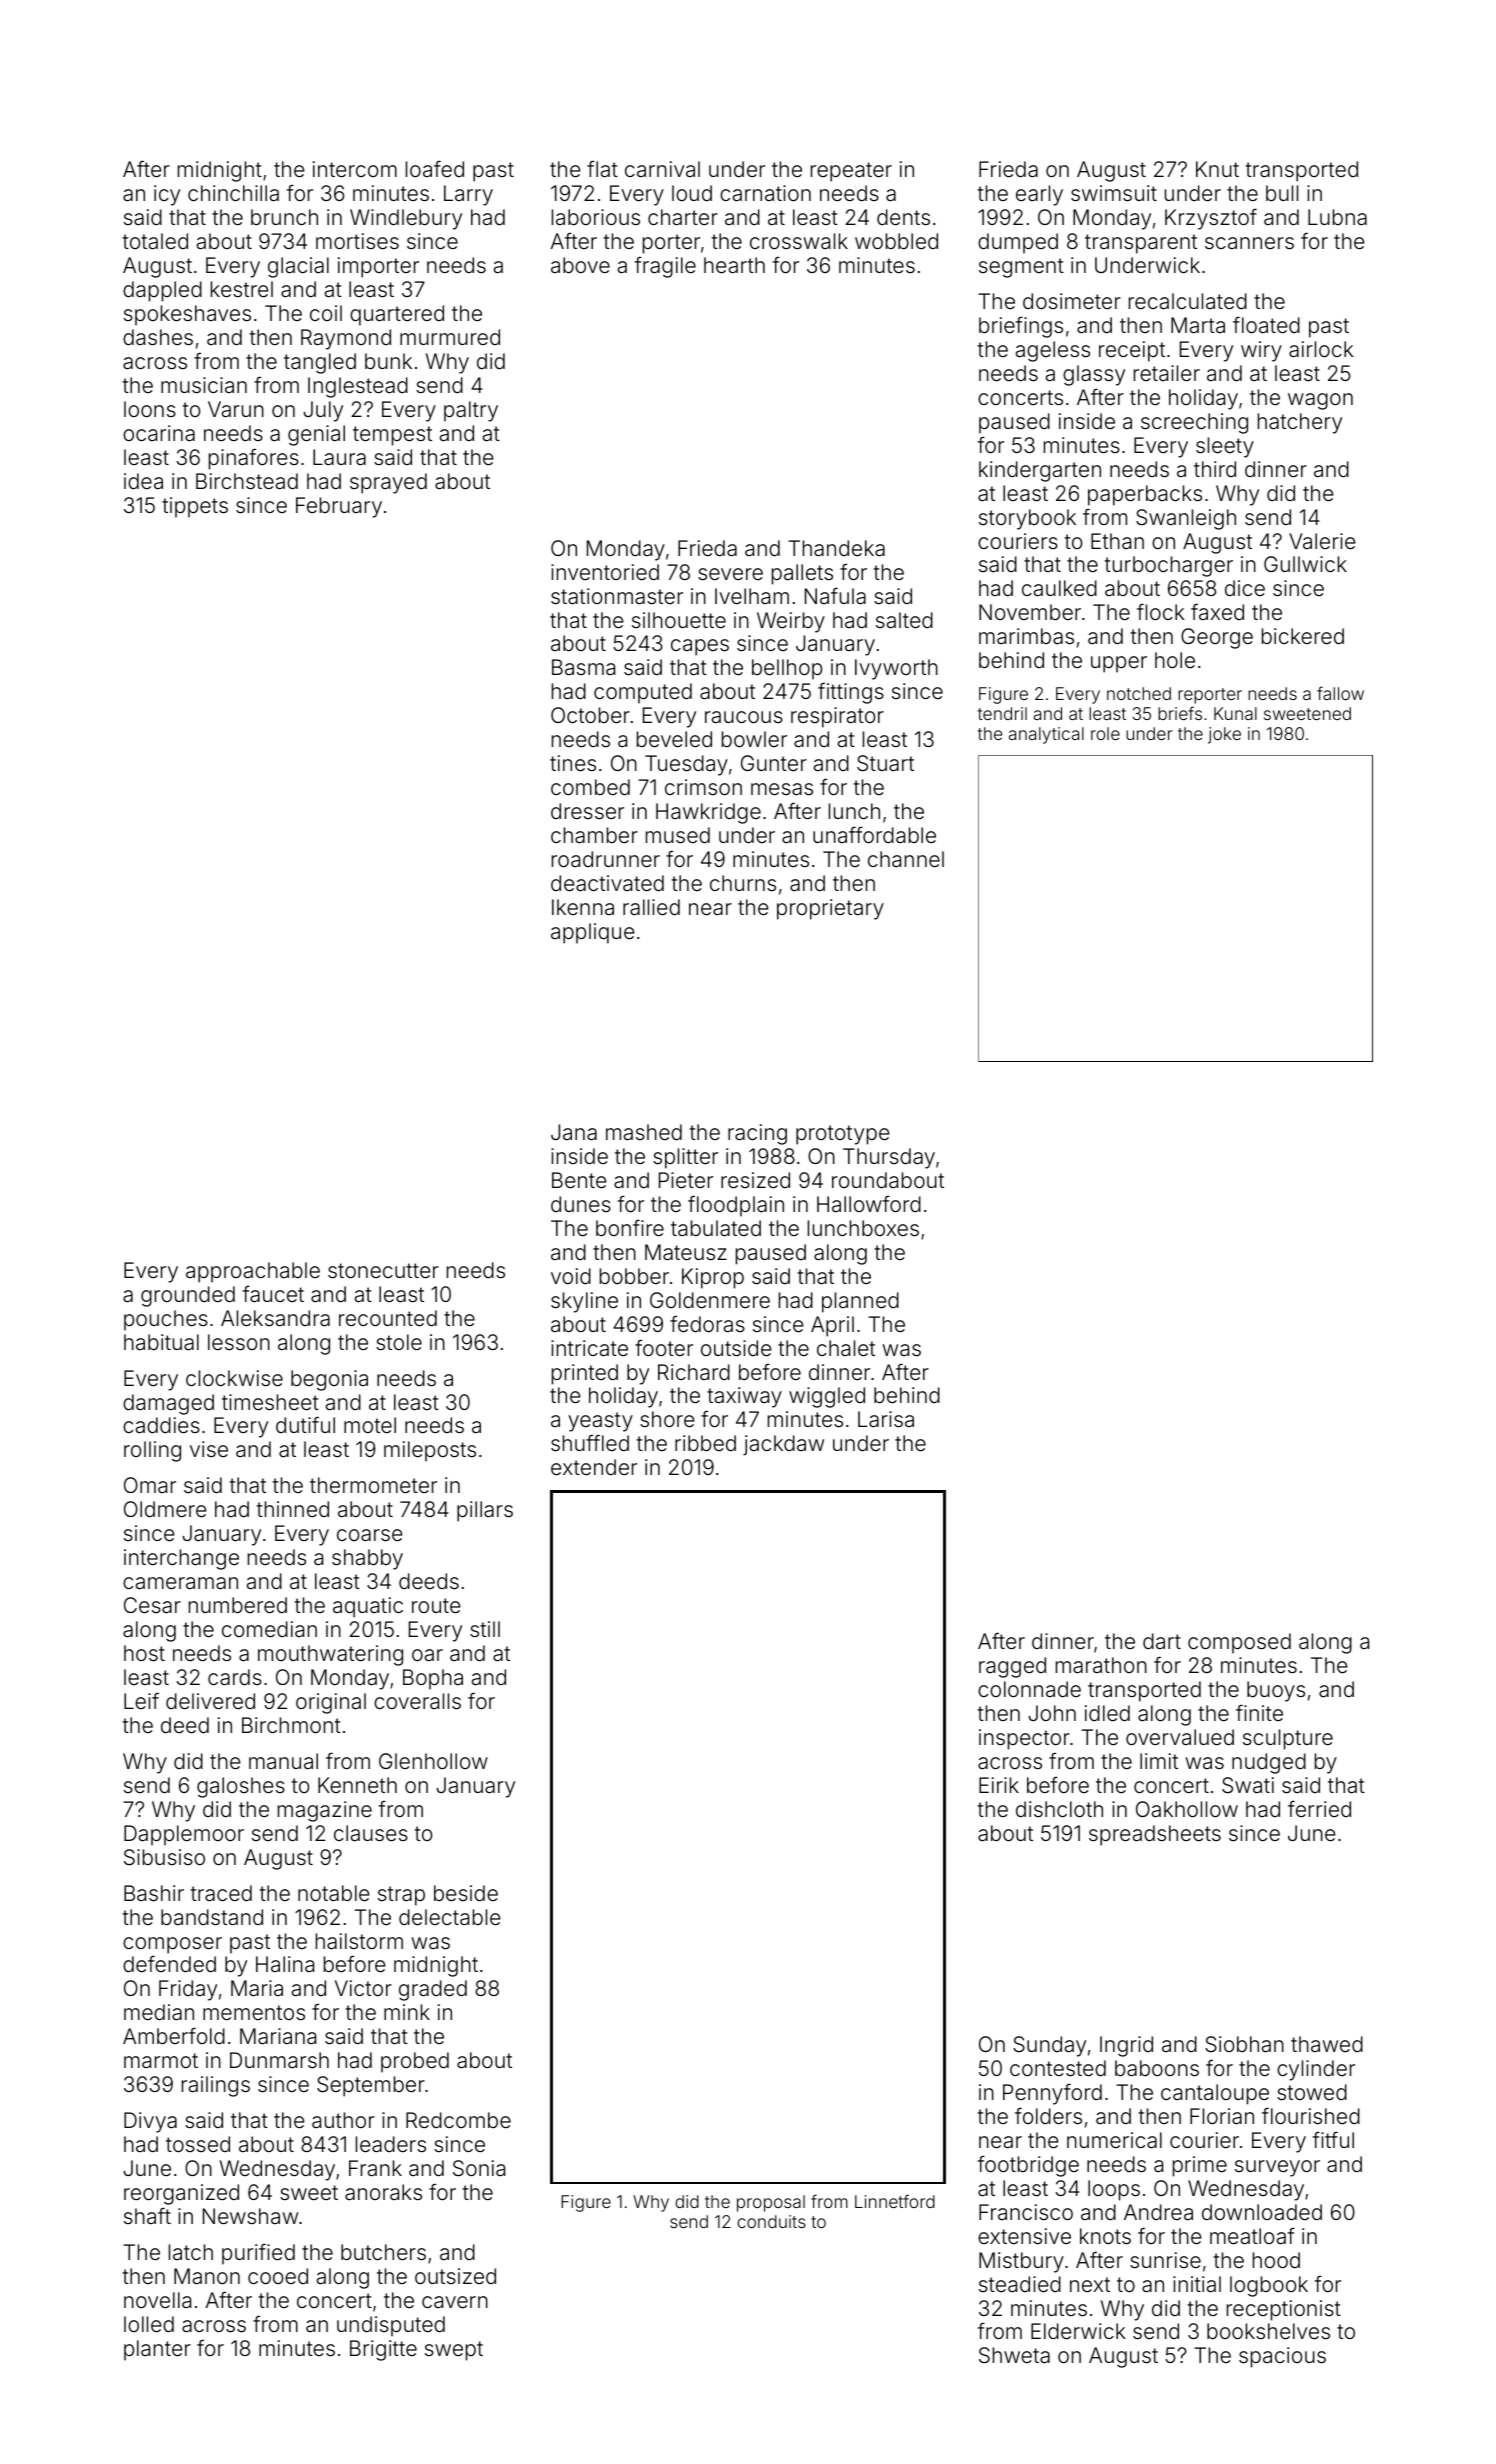 The image size is (1496, 2464). I want to click on mink, so click(407, 2012).
